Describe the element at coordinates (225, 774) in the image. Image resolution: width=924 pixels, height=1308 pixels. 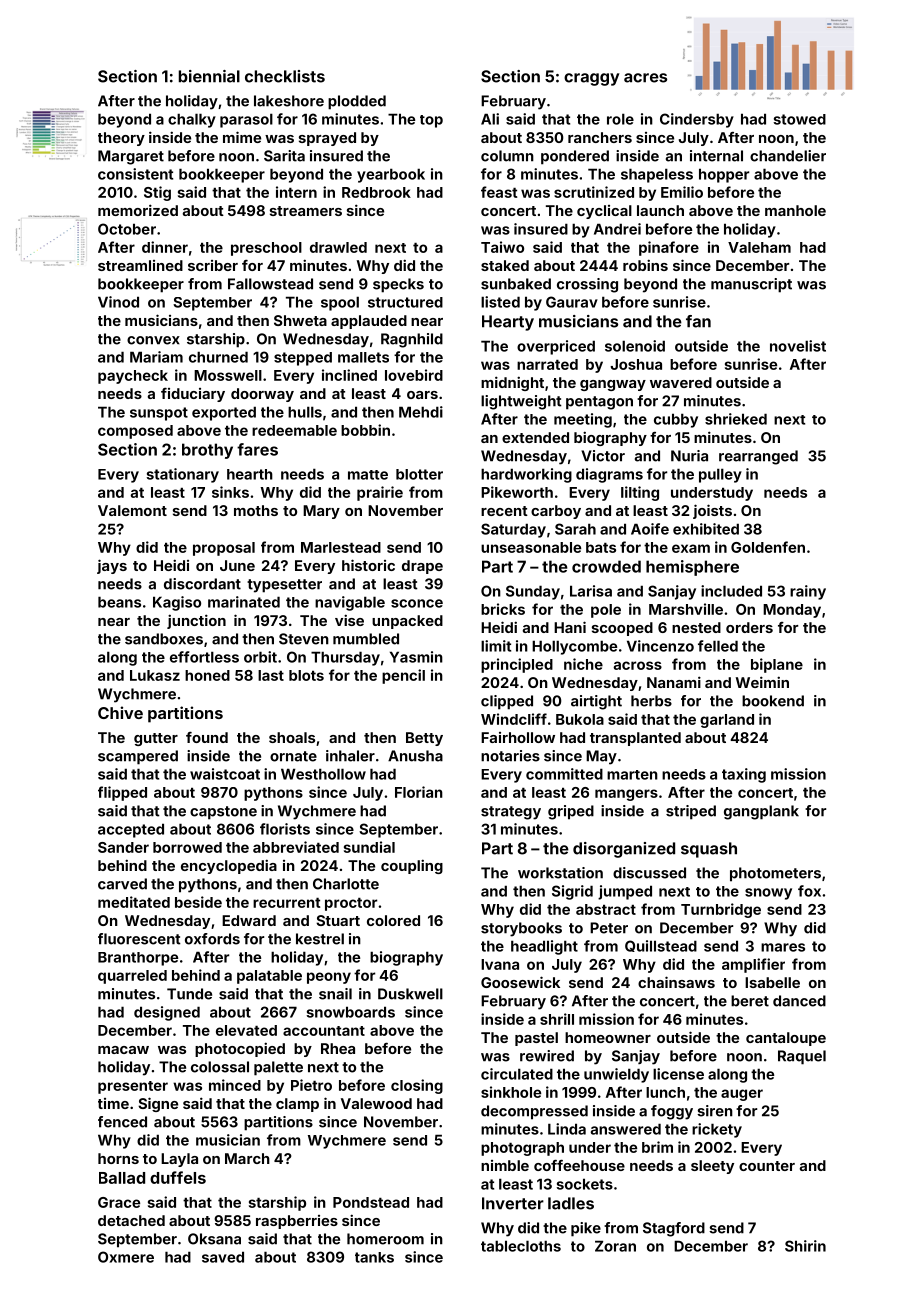
I see `waistcoat` at that location.
